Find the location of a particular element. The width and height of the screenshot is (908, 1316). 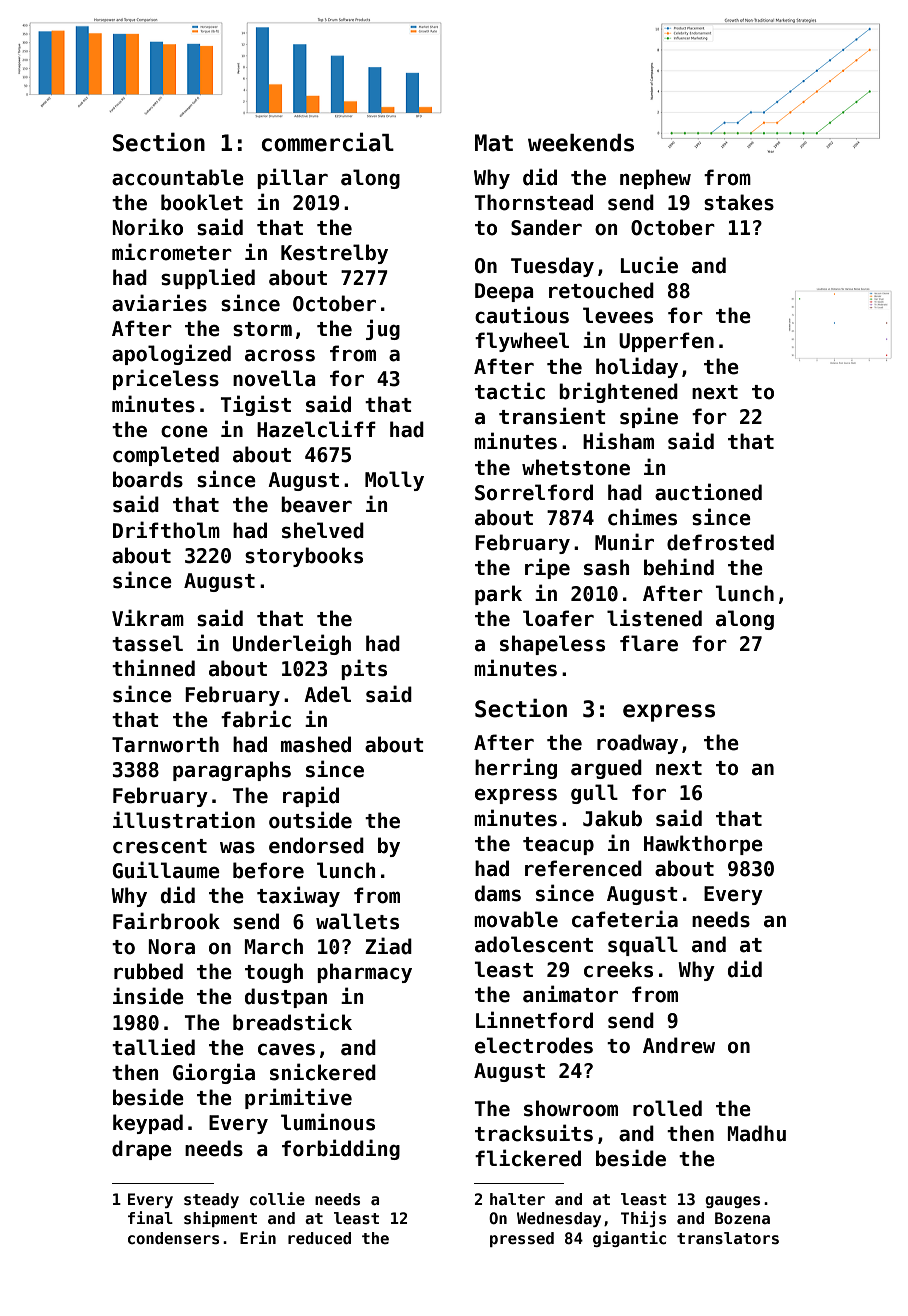

Jakub is located at coordinates (612, 818).
